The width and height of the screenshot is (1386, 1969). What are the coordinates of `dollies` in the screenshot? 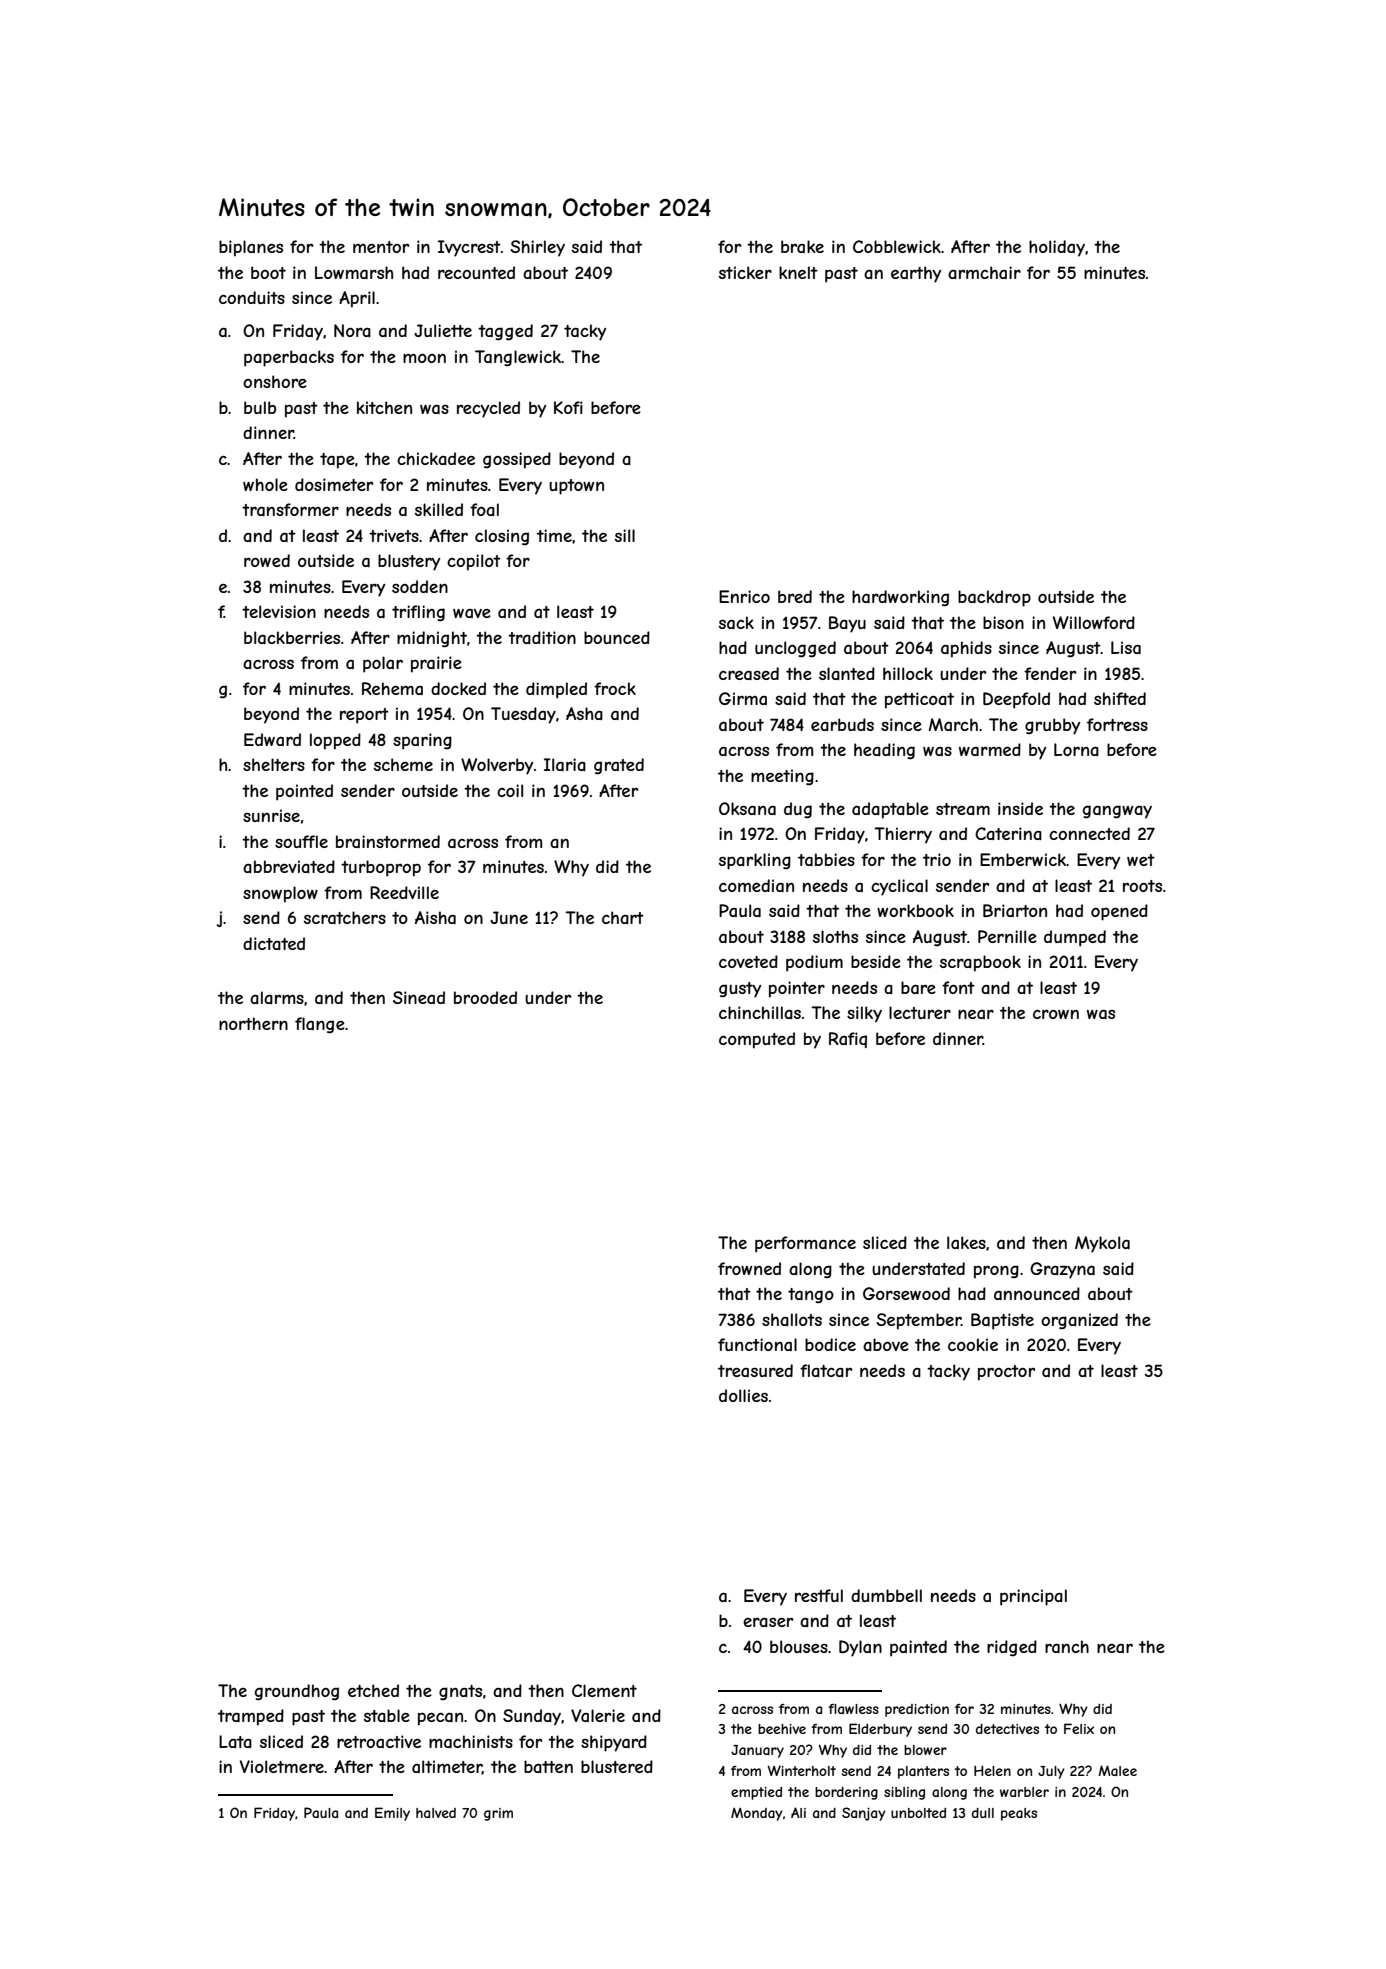 It's located at (743, 1395).
